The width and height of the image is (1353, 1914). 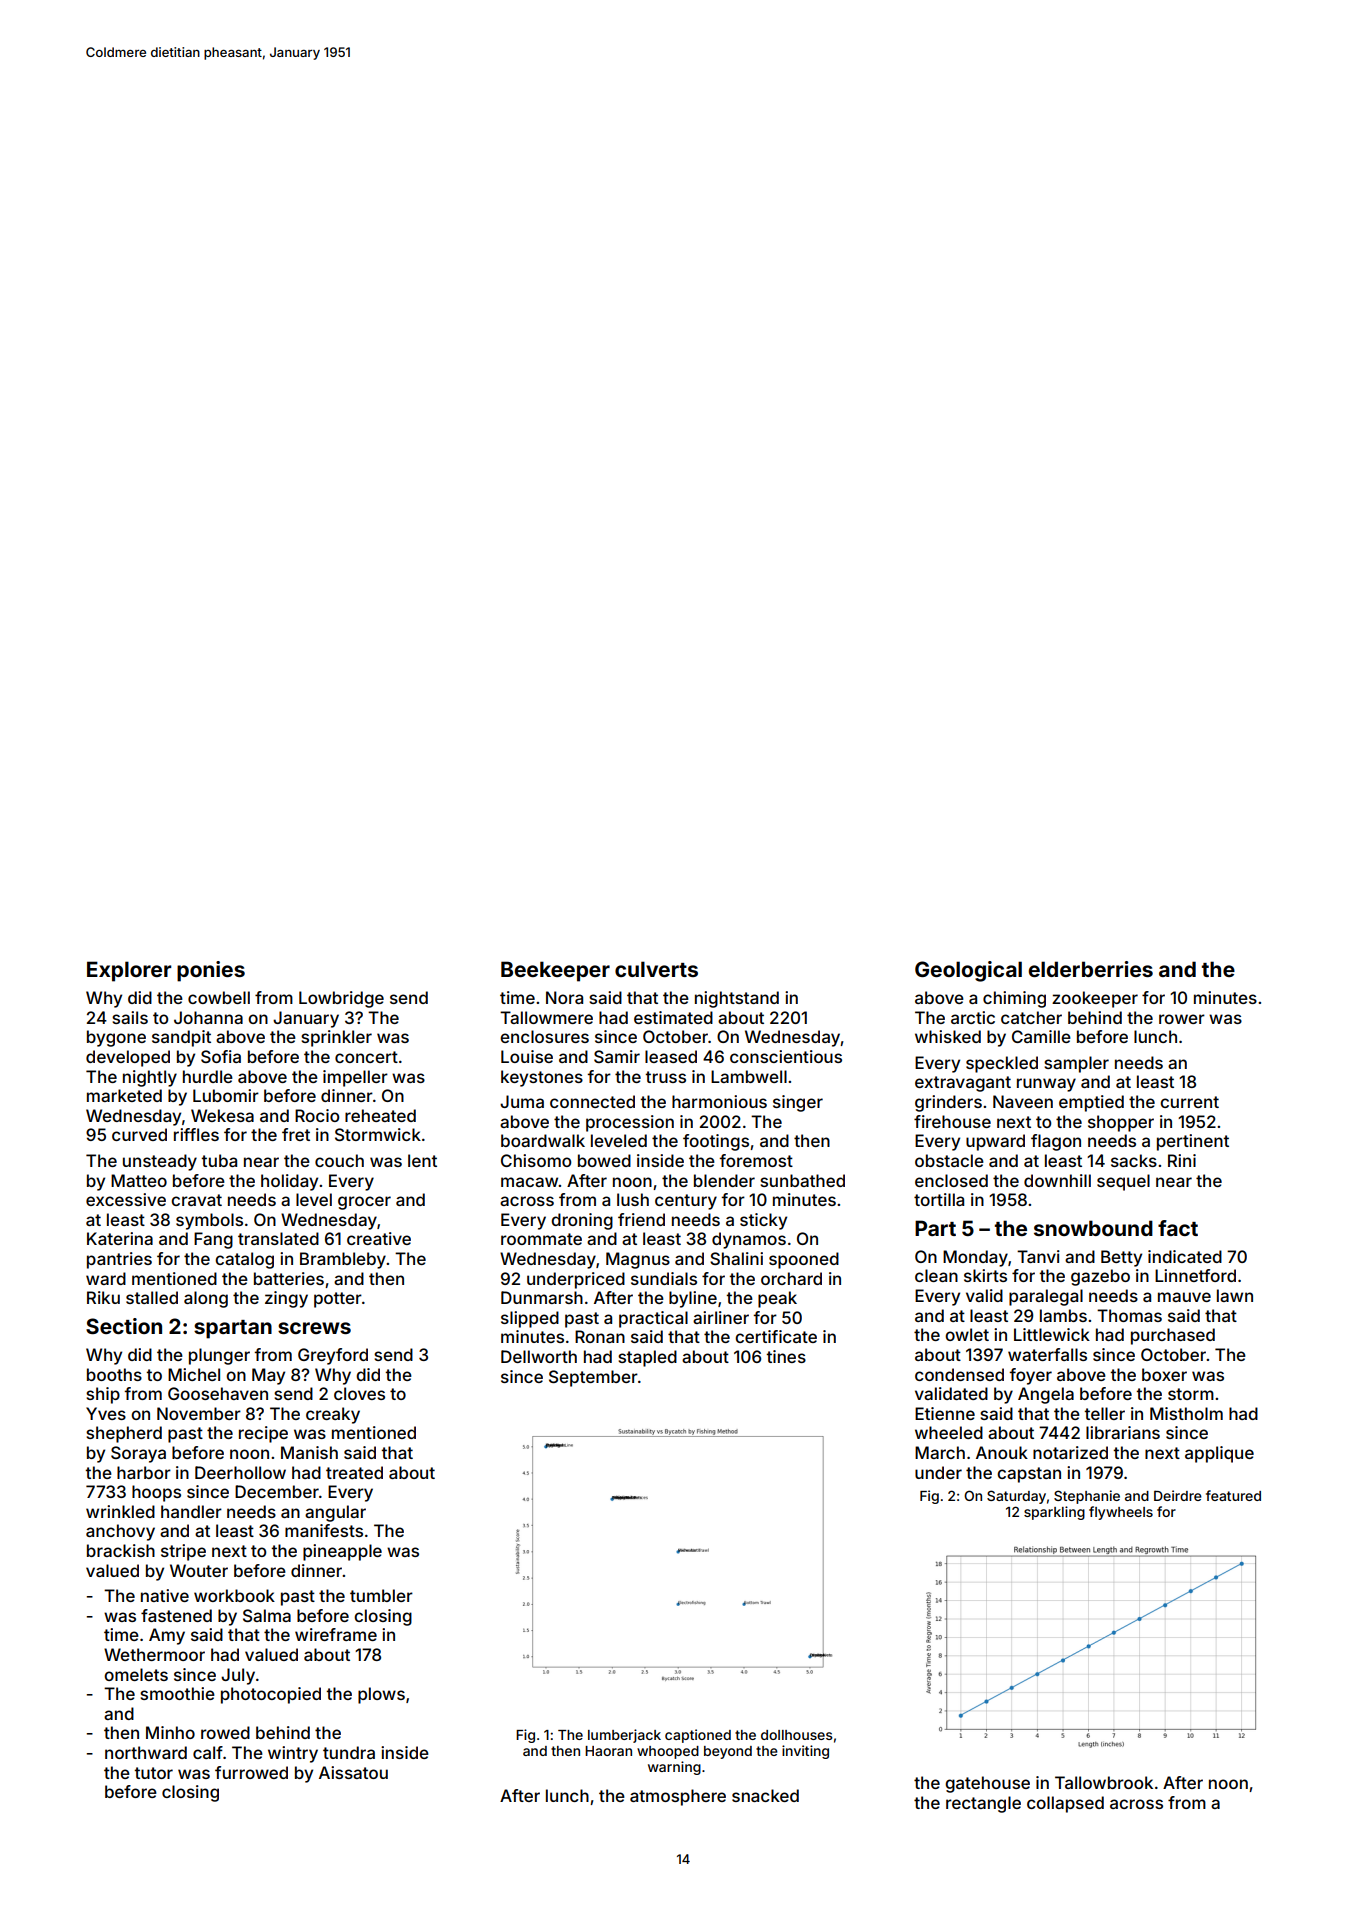 I want to click on Lowbridge, so click(x=341, y=999).
